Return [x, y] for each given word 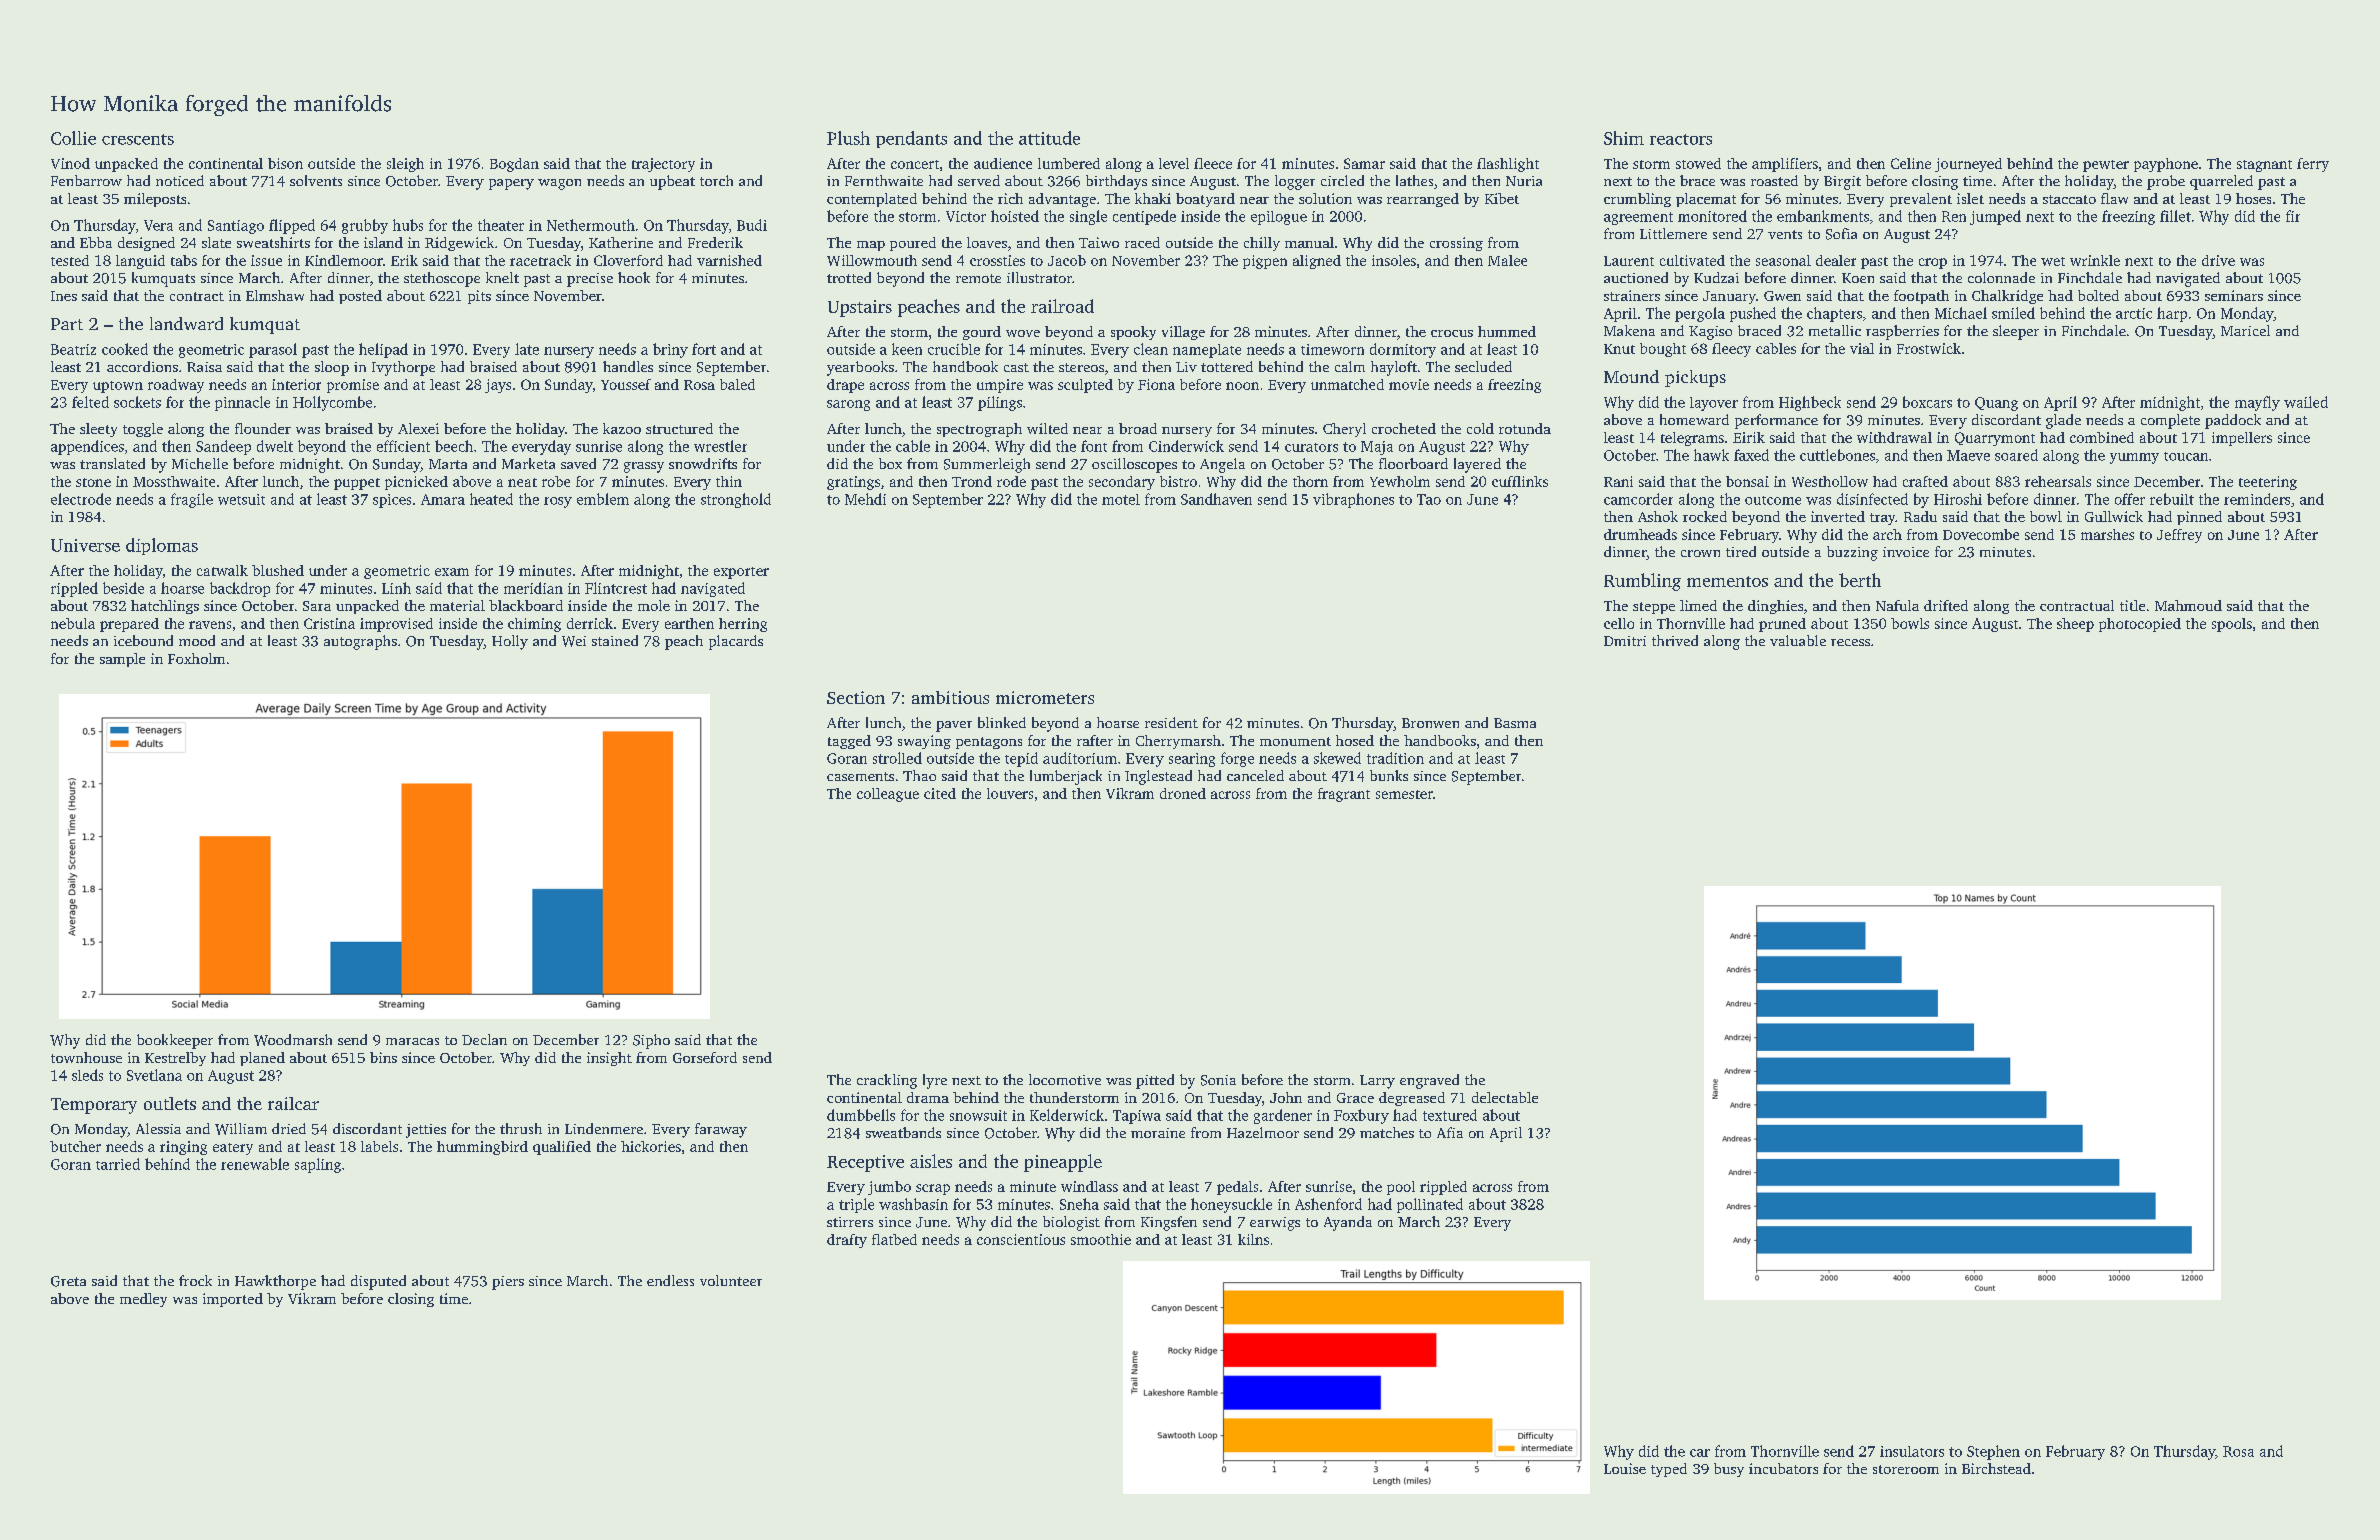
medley [143, 1300]
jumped [1995, 217]
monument [1295, 741]
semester [1404, 794]
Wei [574, 641]
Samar [1364, 163]
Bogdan [514, 165]
